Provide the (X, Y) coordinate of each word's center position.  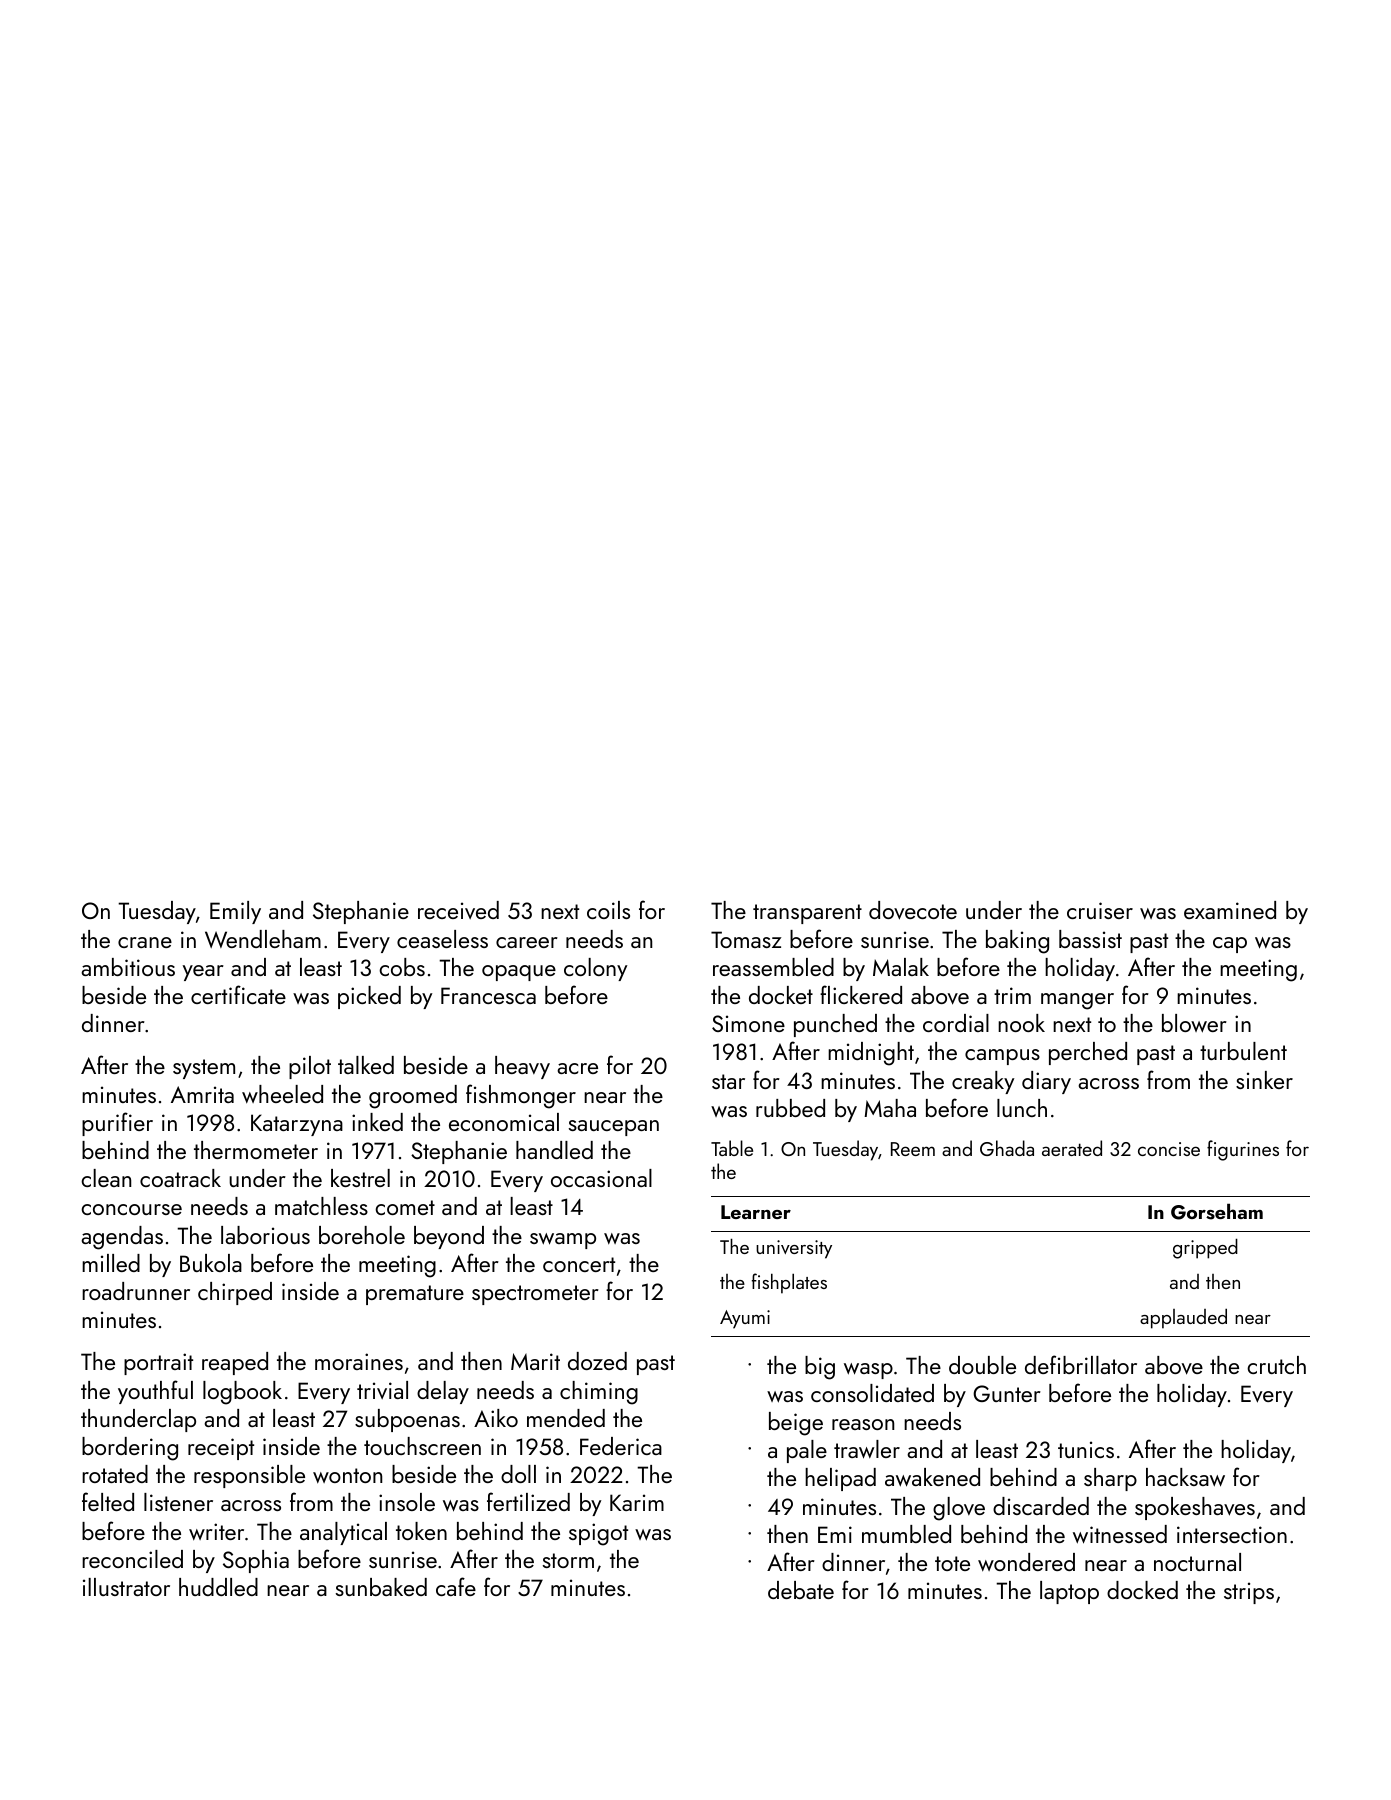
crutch (1276, 1365)
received (458, 910)
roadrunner (136, 1291)
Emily (235, 912)
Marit (535, 1361)
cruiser (1100, 910)
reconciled (132, 1559)
